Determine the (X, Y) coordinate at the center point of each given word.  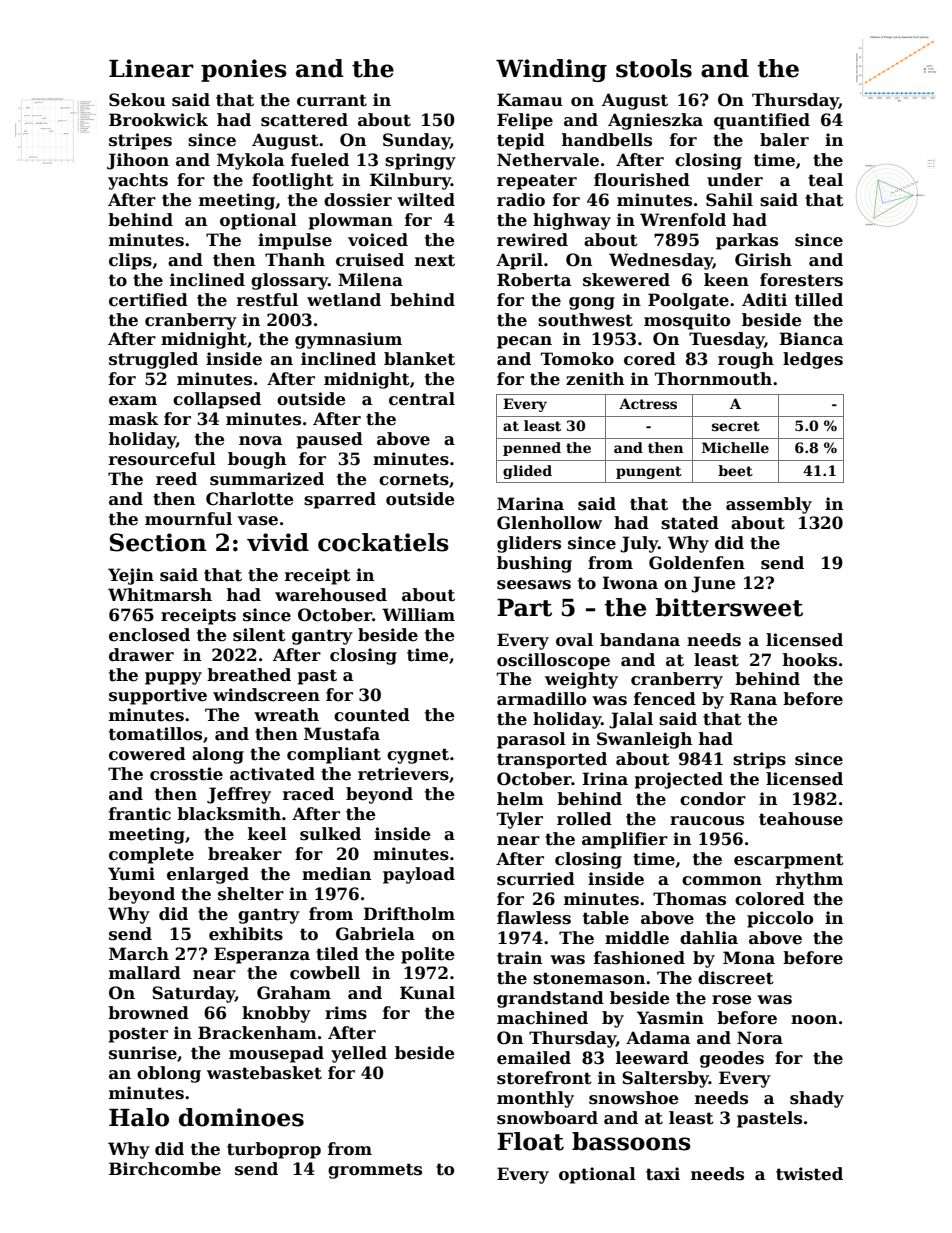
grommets (375, 1171)
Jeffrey (239, 795)
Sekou (137, 100)
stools (654, 68)
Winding (551, 70)
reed (176, 479)
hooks (810, 660)
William (418, 615)
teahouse (801, 819)
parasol (531, 740)
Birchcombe (165, 1169)
